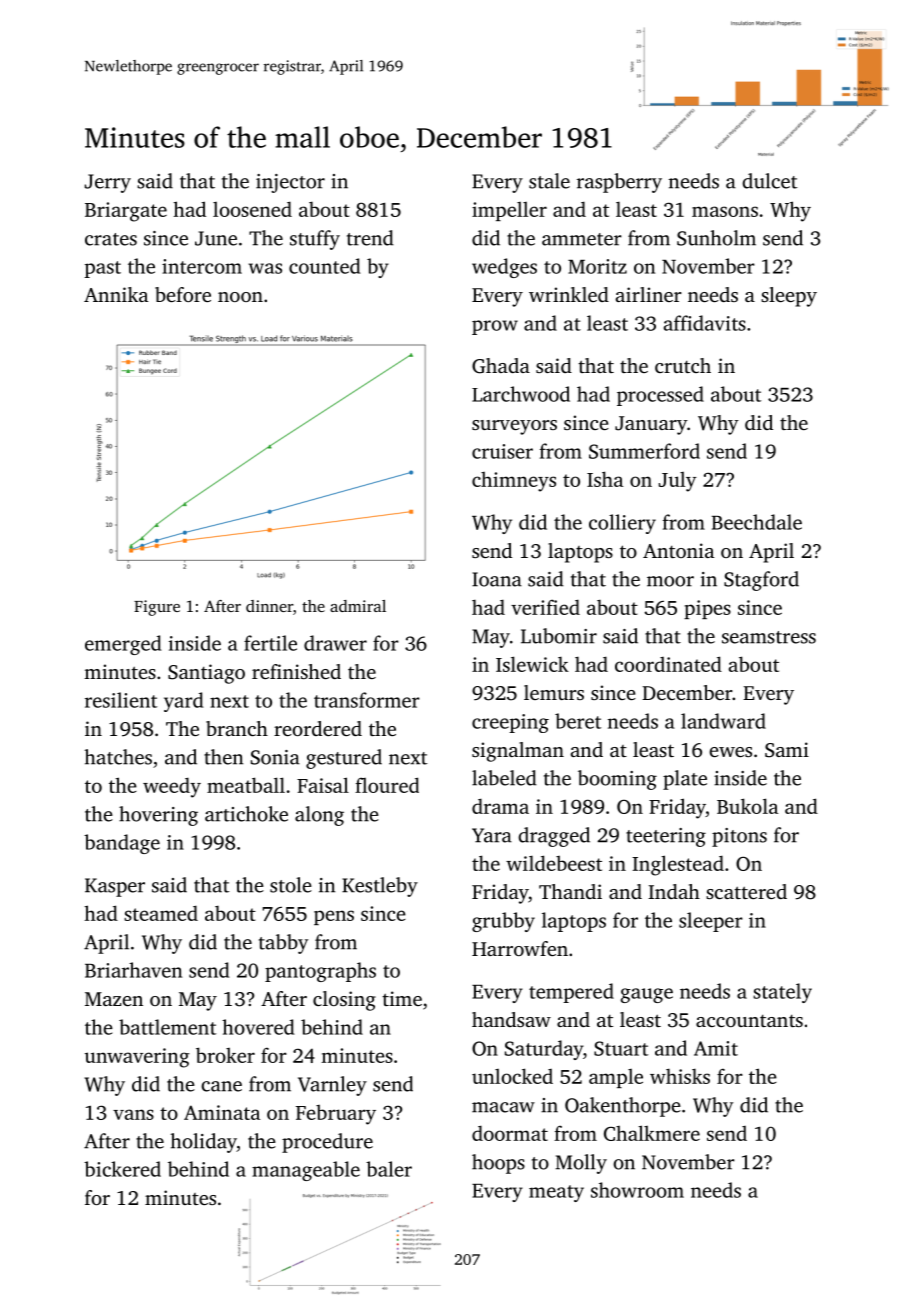  Describe the element at coordinates (380, 887) in the screenshot. I see `Kestleby` at that location.
